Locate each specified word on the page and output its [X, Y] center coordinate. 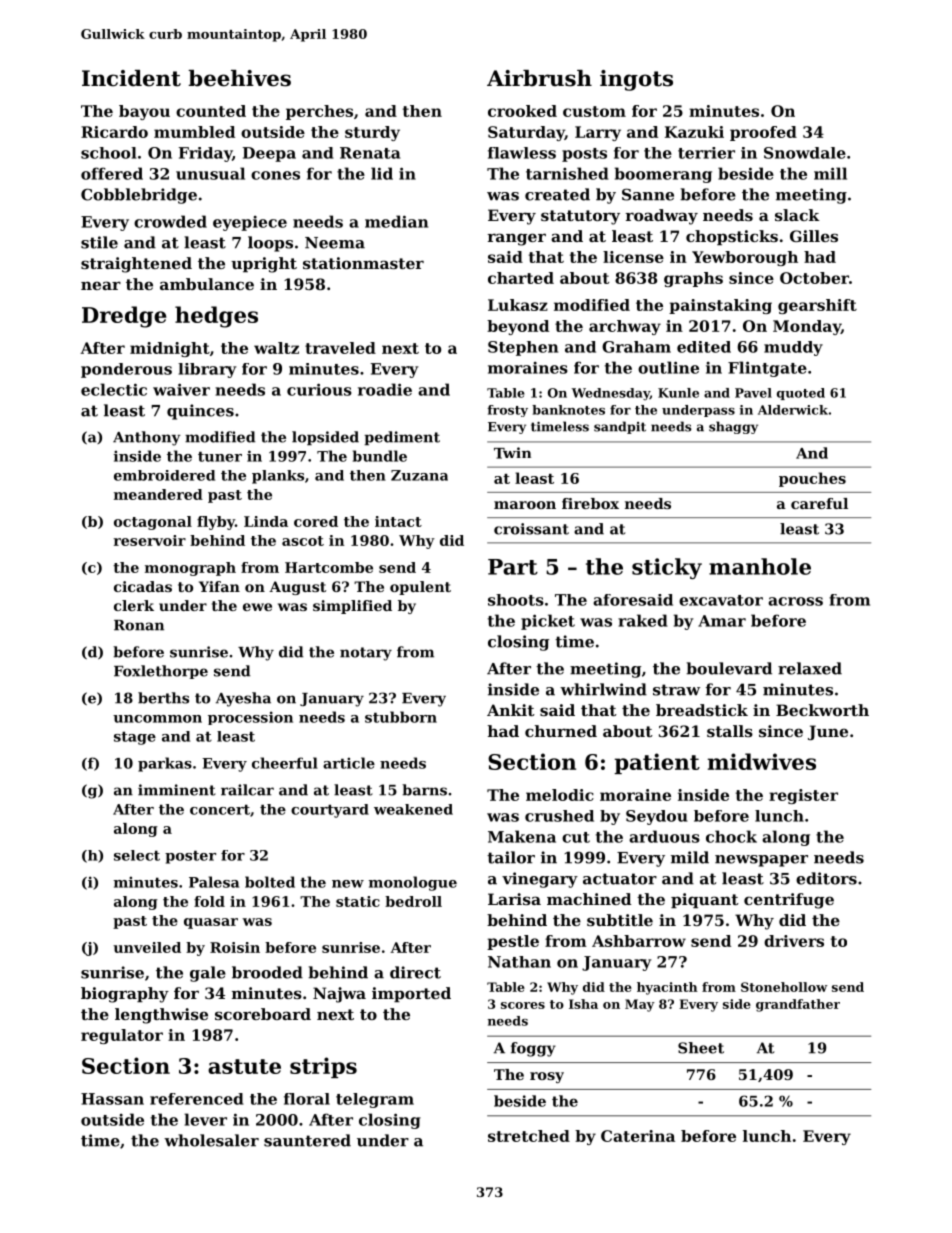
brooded [267, 972]
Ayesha [243, 699]
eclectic [114, 389]
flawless [522, 153]
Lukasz [518, 305]
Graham [636, 347]
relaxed [810, 668]
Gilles [814, 236]
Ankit [511, 710]
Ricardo [114, 132]
